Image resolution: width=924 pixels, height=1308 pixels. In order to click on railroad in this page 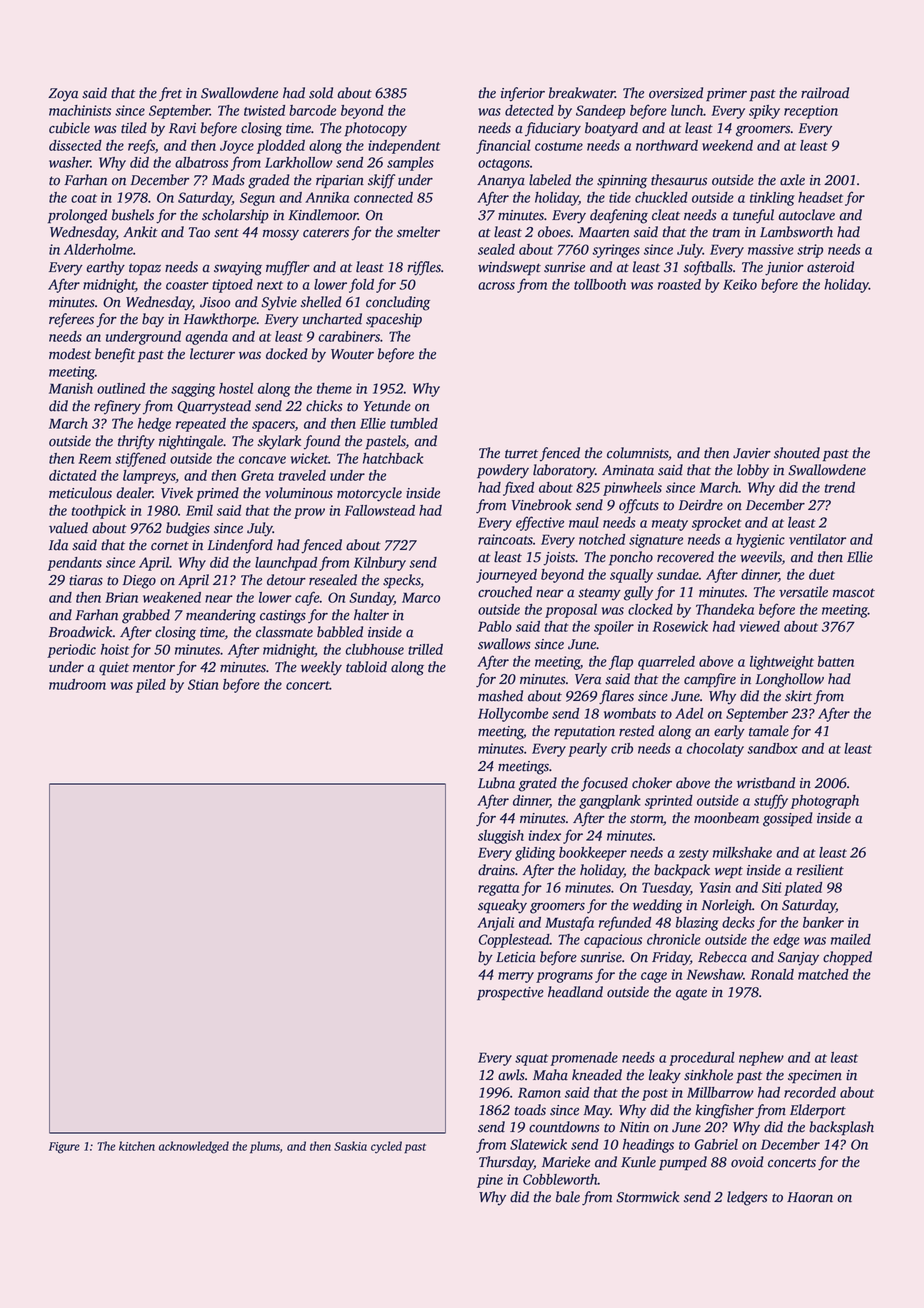, I will do `click(825, 93)`.
